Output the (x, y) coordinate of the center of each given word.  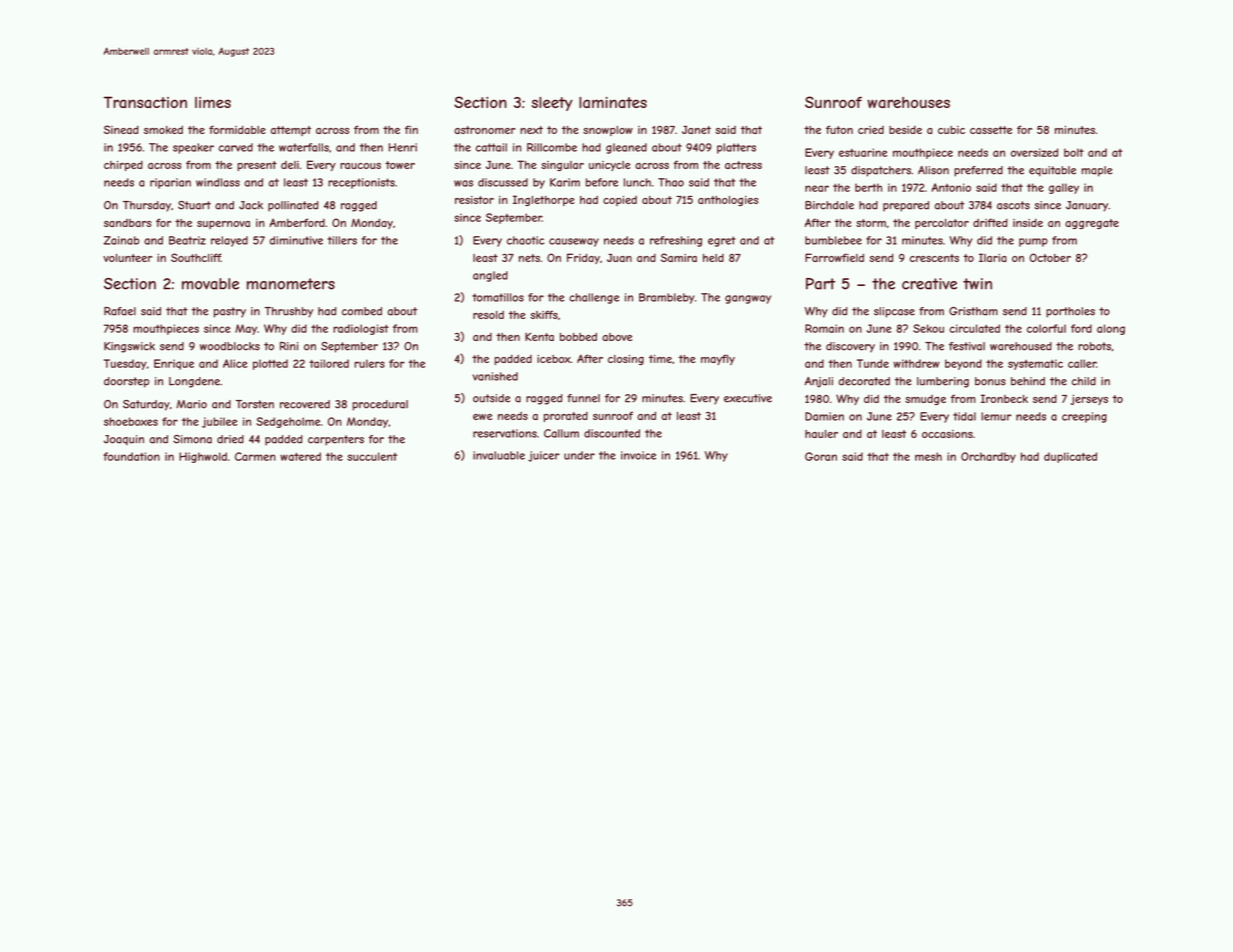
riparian (170, 183)
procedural (380, 405)
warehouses (908, 102)
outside (491, 398)
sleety (552, 104)
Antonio (951, 187)
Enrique (174, 364)
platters (736, 148)
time (660, 359)
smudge (925, 400)
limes (213, 102)
